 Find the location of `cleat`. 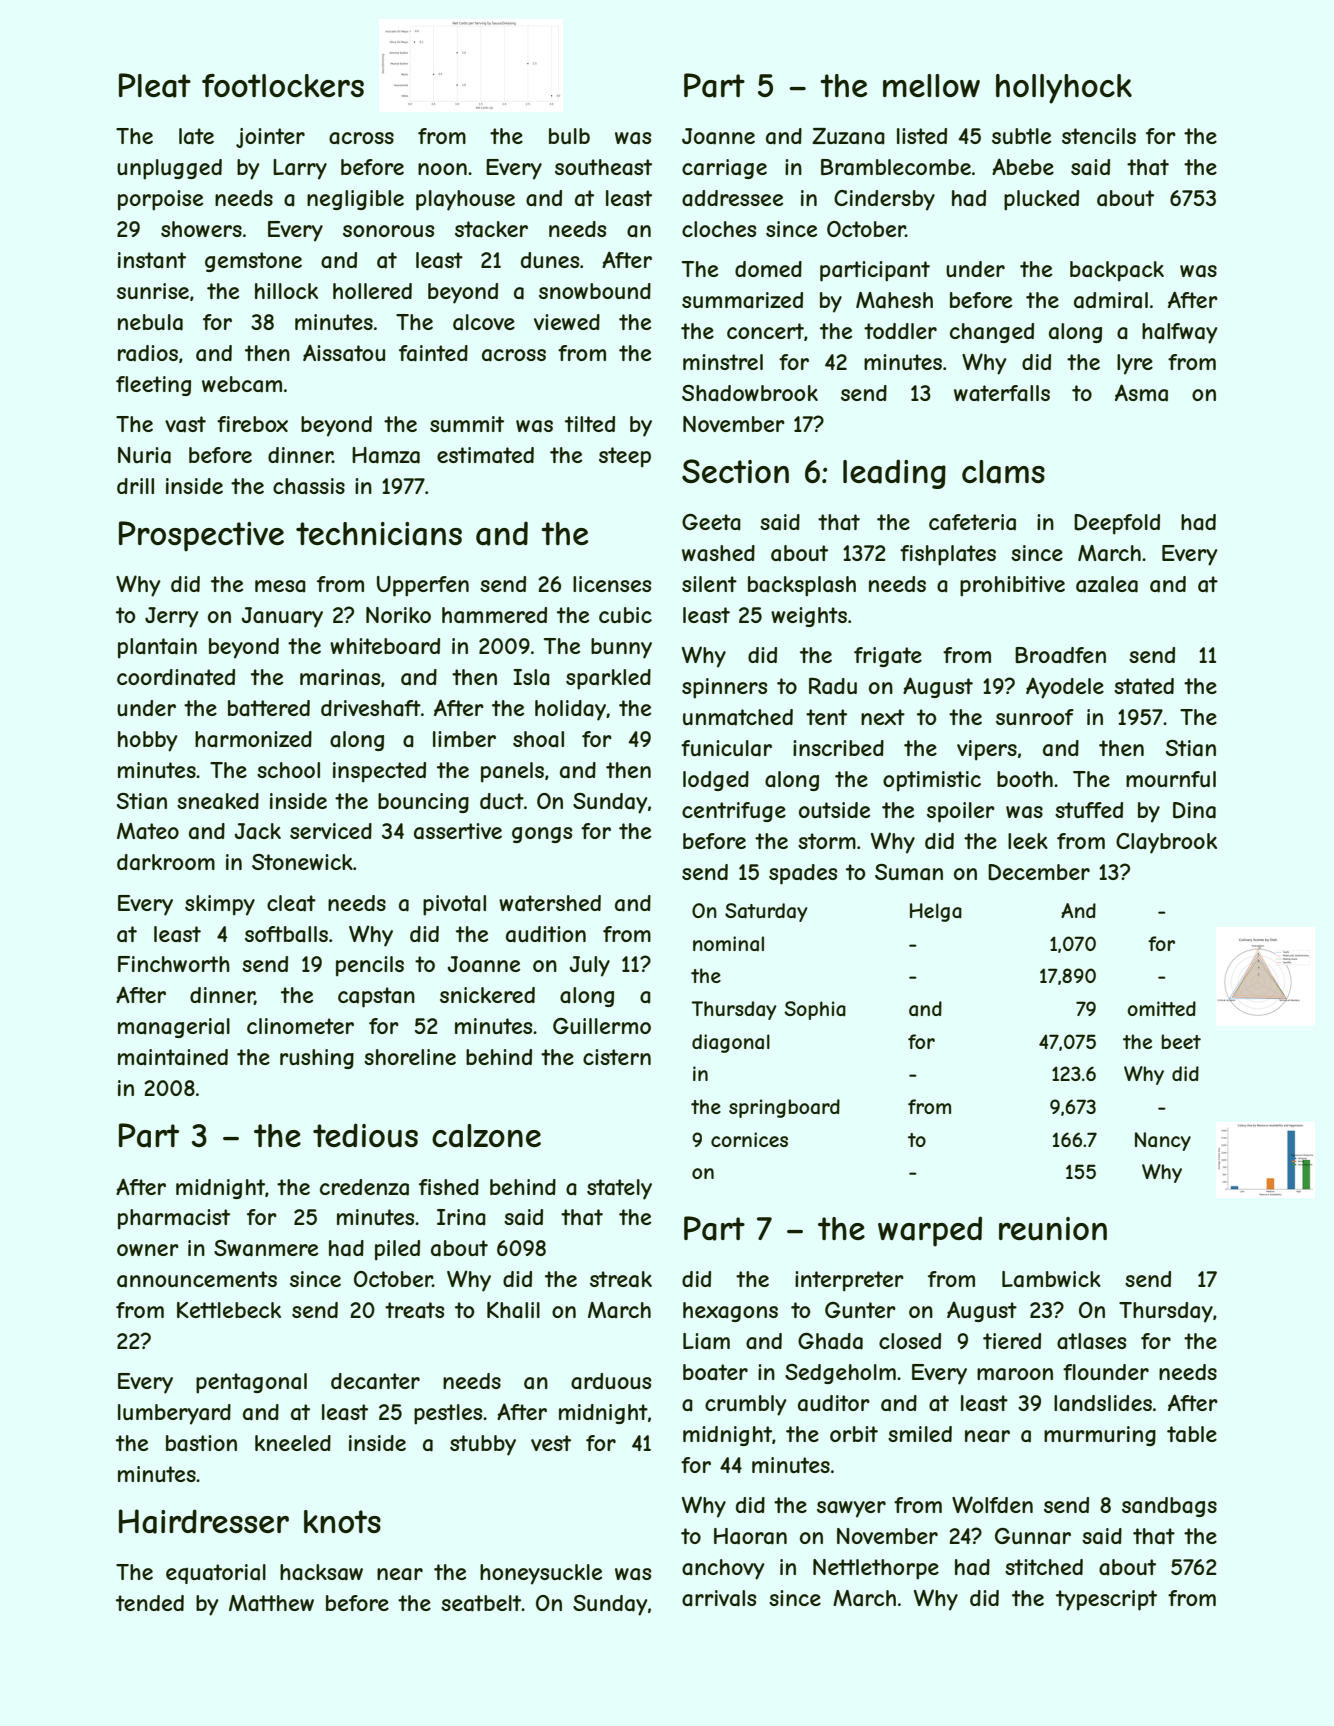

cleat is located at coordinates (291, 903).
